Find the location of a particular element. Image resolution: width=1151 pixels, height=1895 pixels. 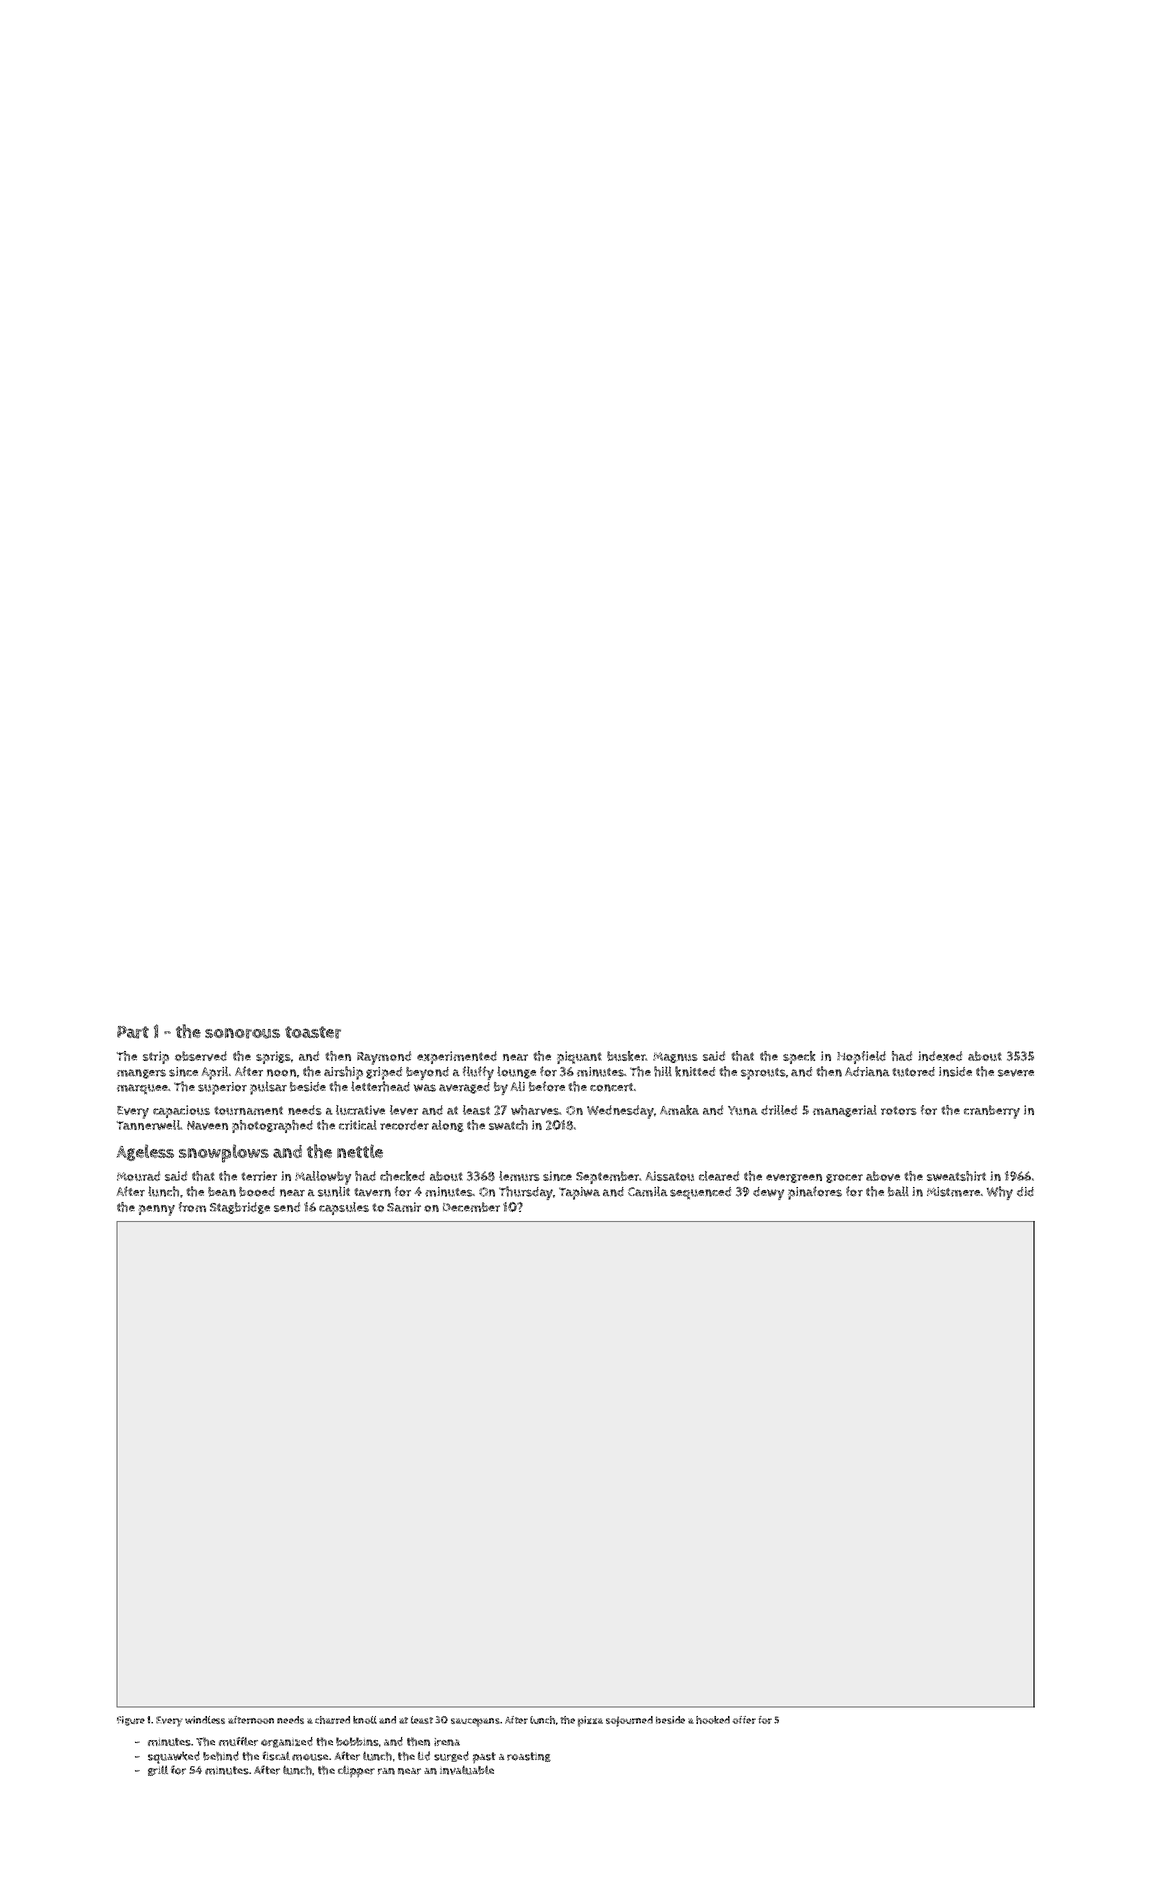

penny is located at coordinates (156, 1210).
